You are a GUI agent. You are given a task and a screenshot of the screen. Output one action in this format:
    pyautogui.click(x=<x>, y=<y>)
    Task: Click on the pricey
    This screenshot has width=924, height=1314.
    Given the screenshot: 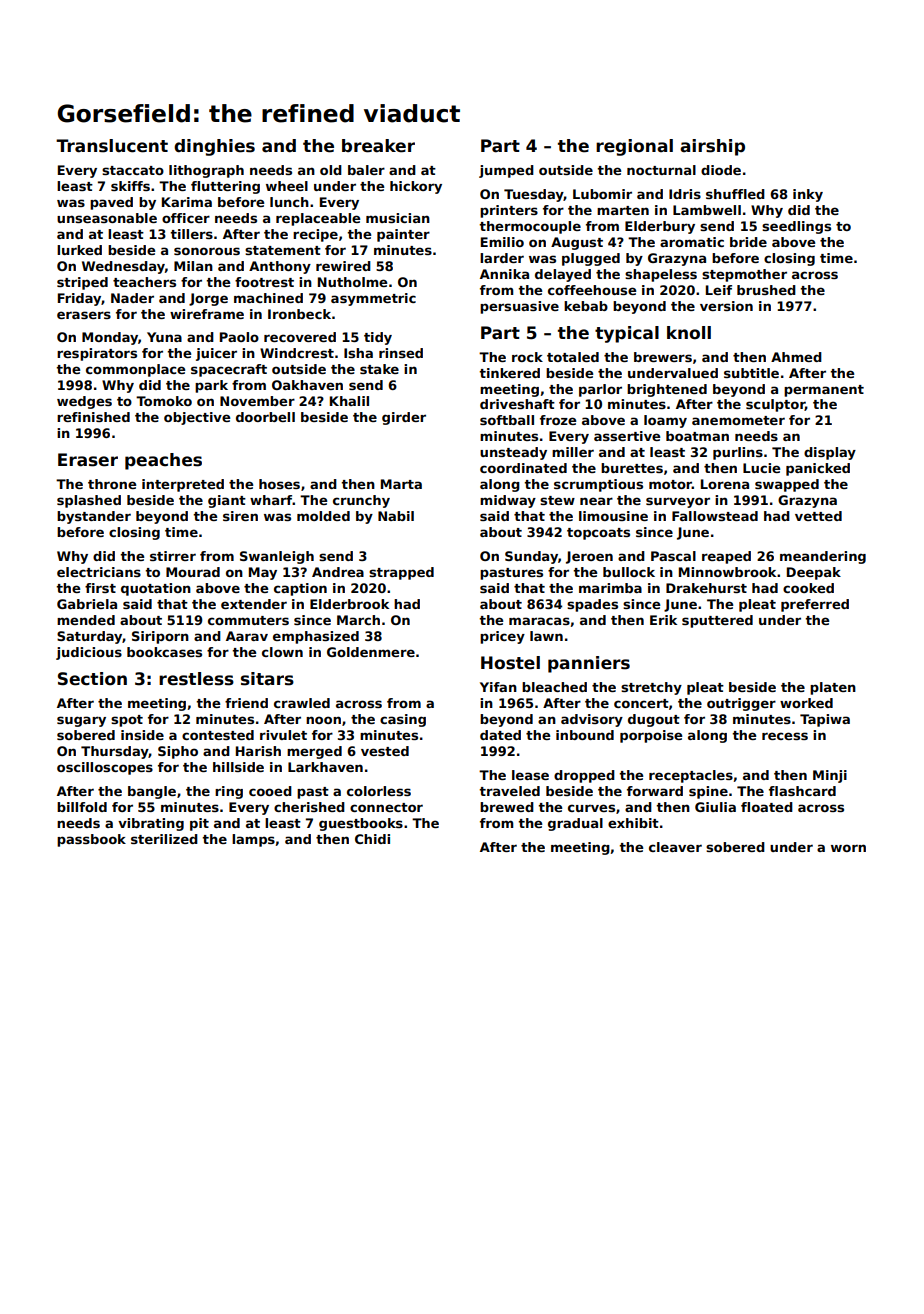 What is the action you would take?
    pyautogui.click(x=502, y=637)
